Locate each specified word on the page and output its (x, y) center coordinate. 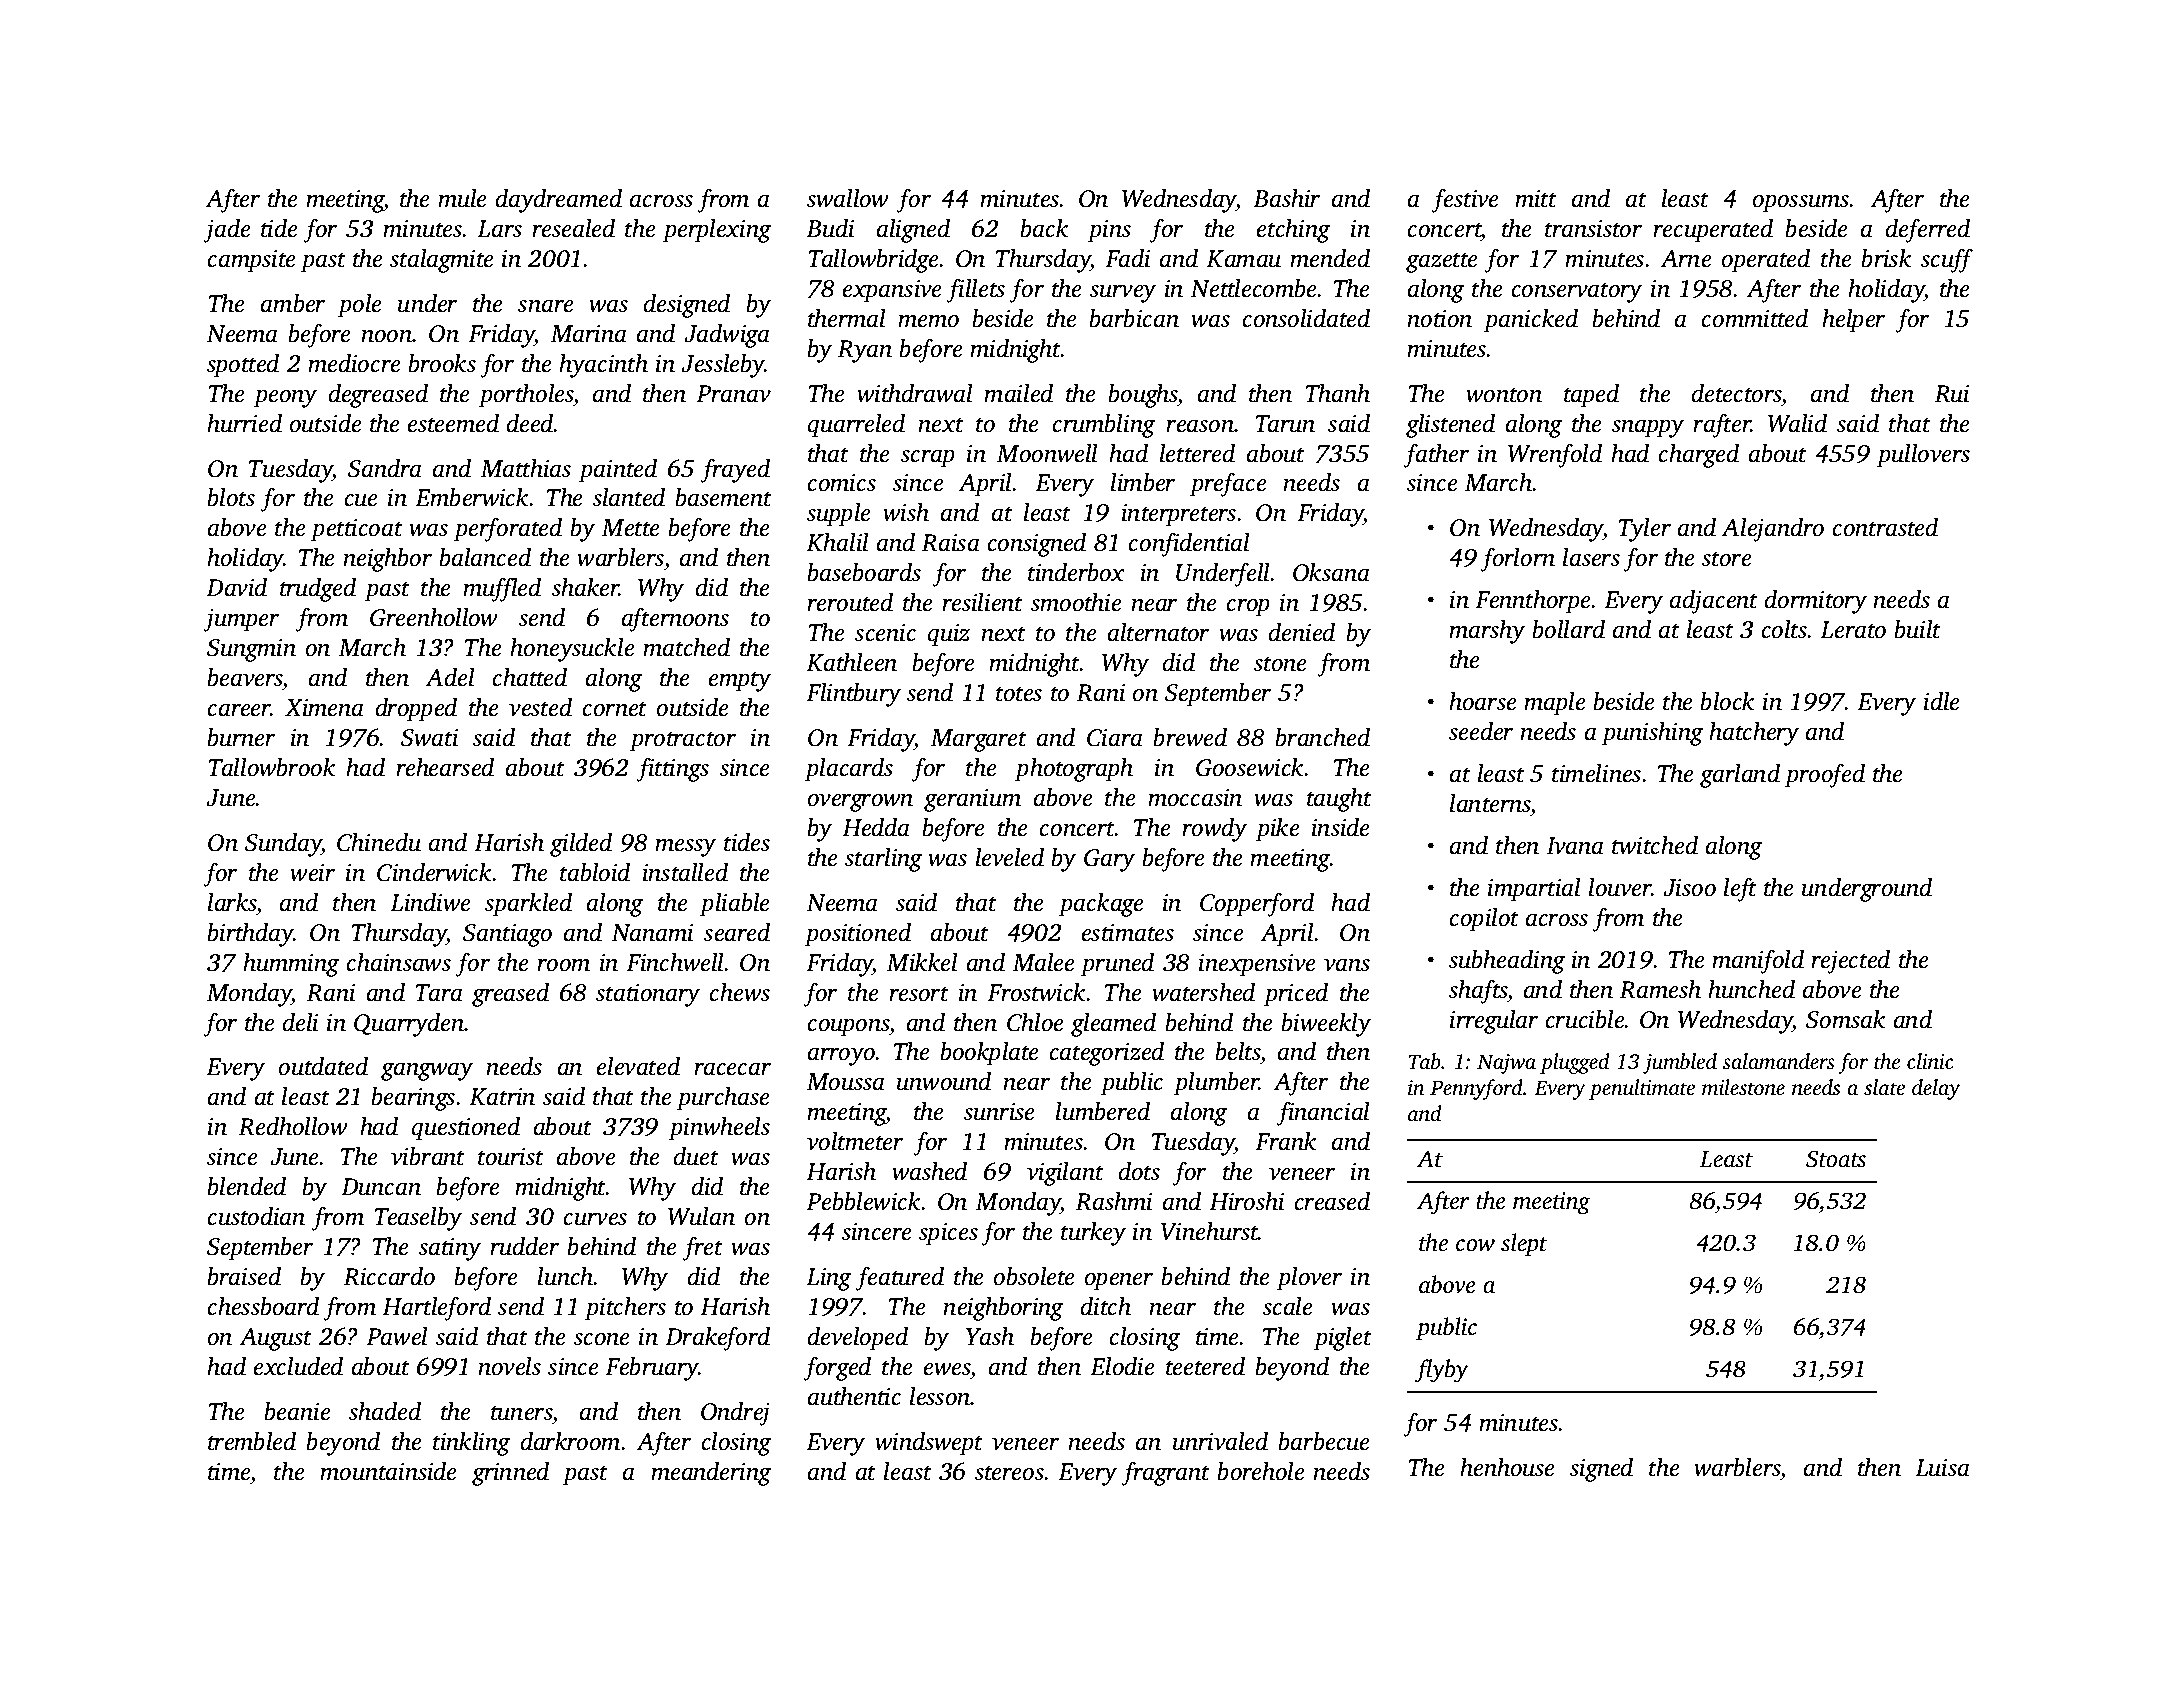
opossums (1801, 204)
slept (1524, 1244)
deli (301, 1022)
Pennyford (1476, 1089)
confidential (1189, 545)
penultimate (1642, 1089)
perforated (508, 530)
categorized (1107, 1054)
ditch (1106, 1306)
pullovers (1923, 456)
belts (1237, 1051)
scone (602, 1339)
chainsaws (399, 962)
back (1044, 228)
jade (227, 231)
